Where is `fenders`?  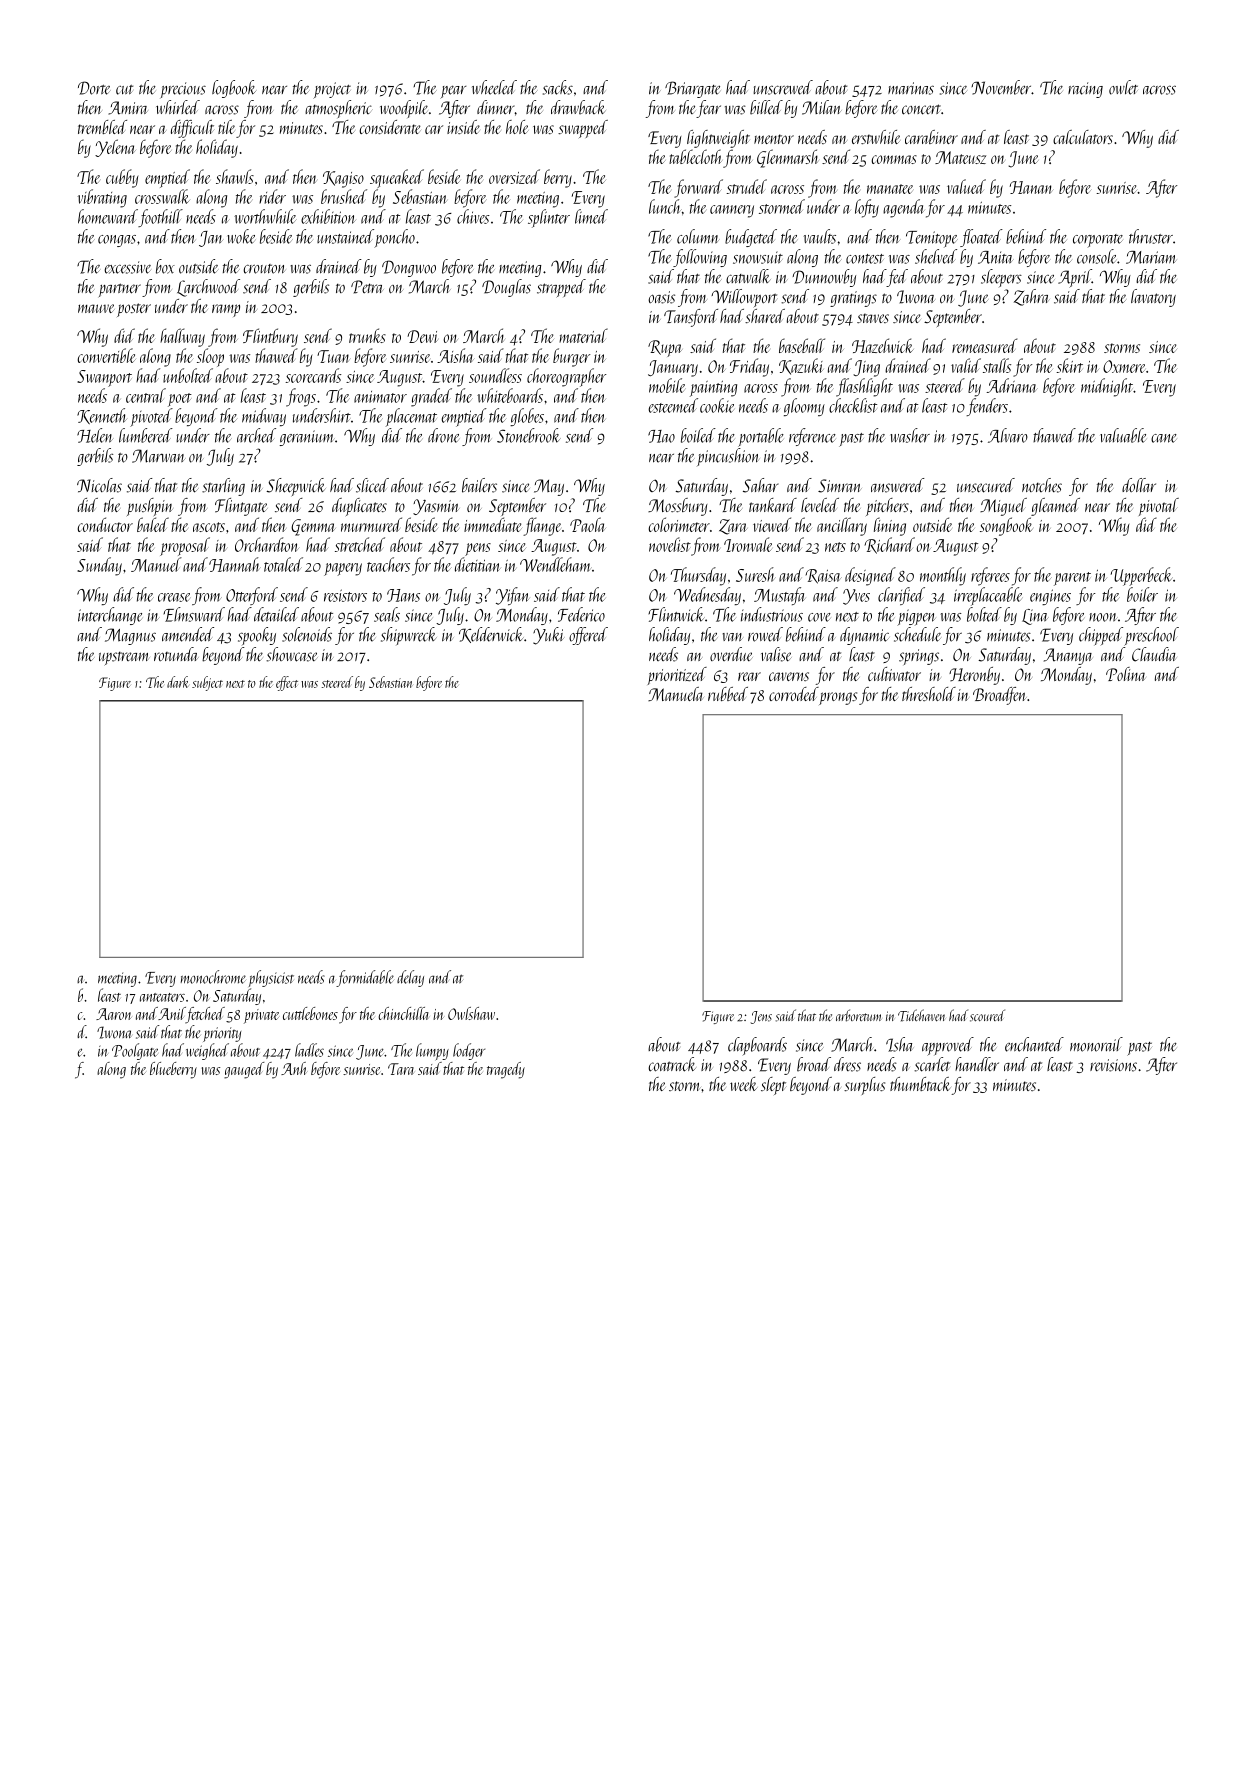
fenders is located at coordinates (987, 407).
